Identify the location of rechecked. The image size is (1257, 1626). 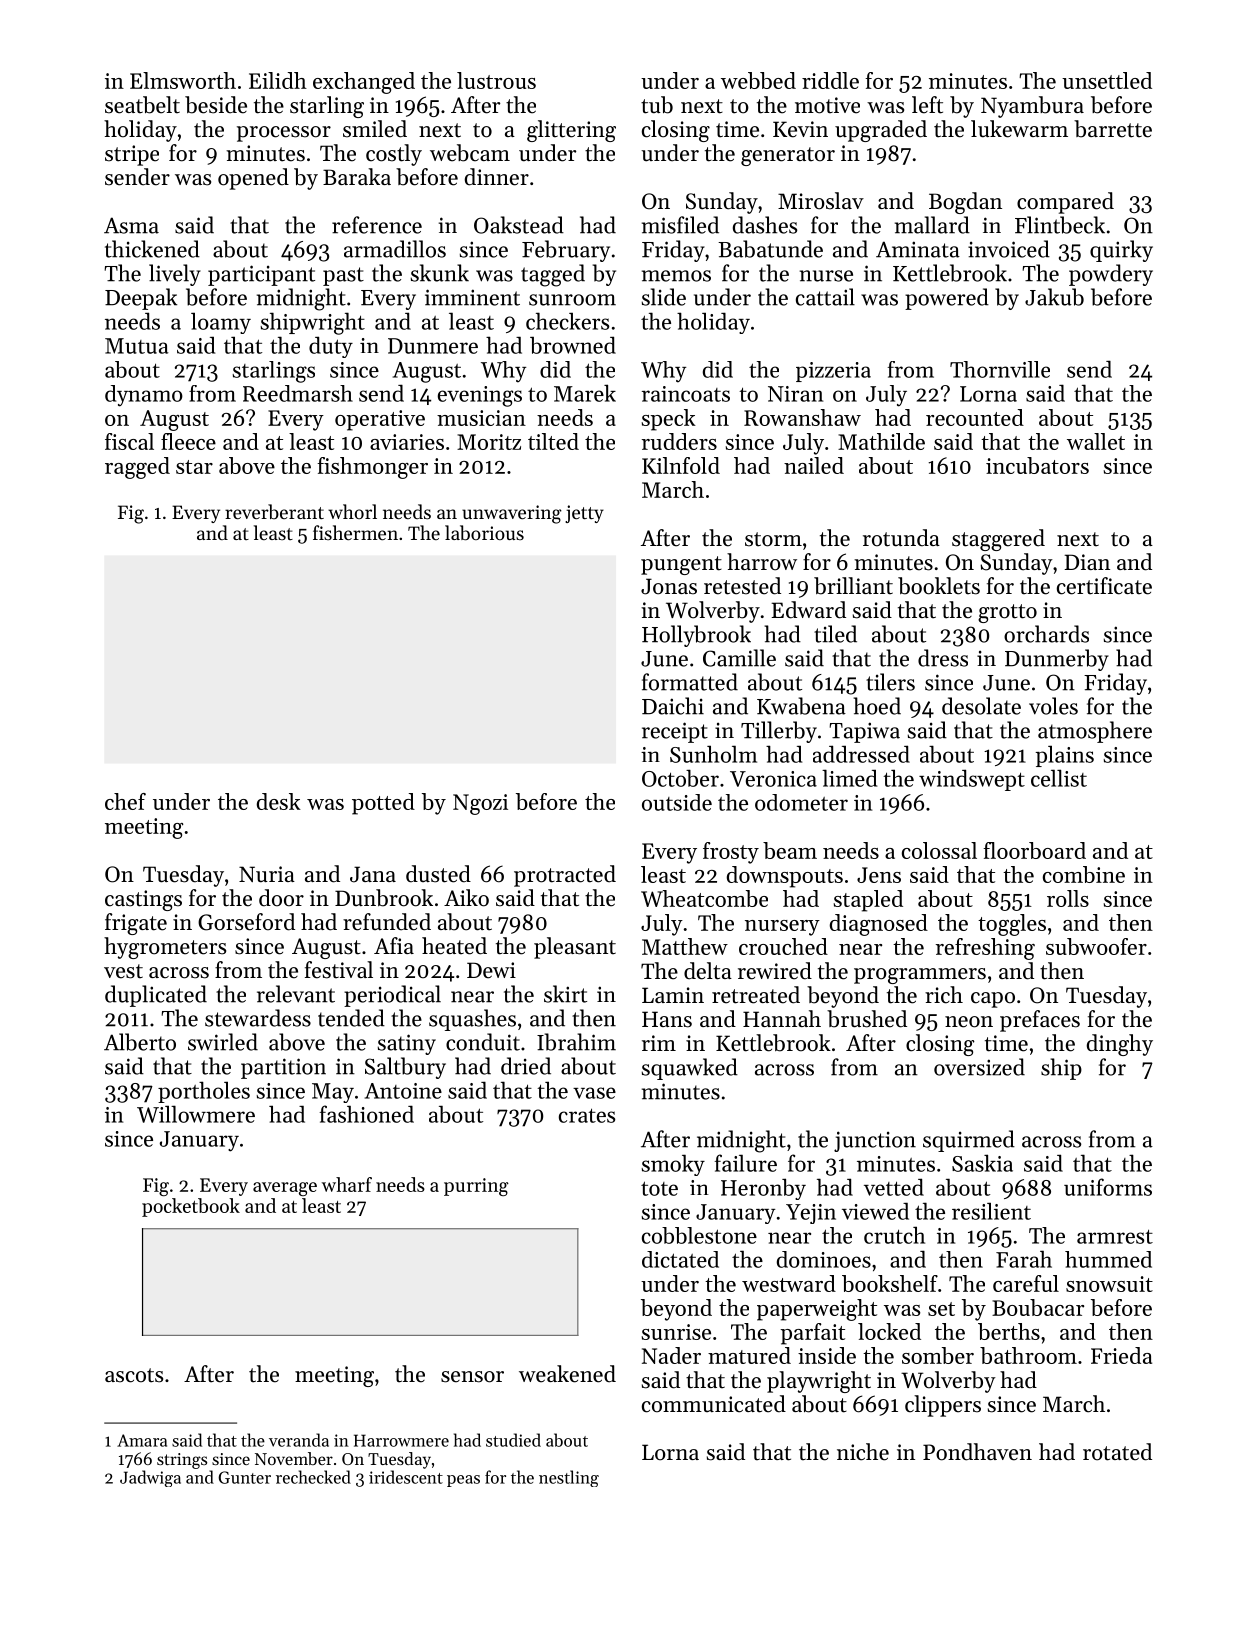
(313, 1477).
